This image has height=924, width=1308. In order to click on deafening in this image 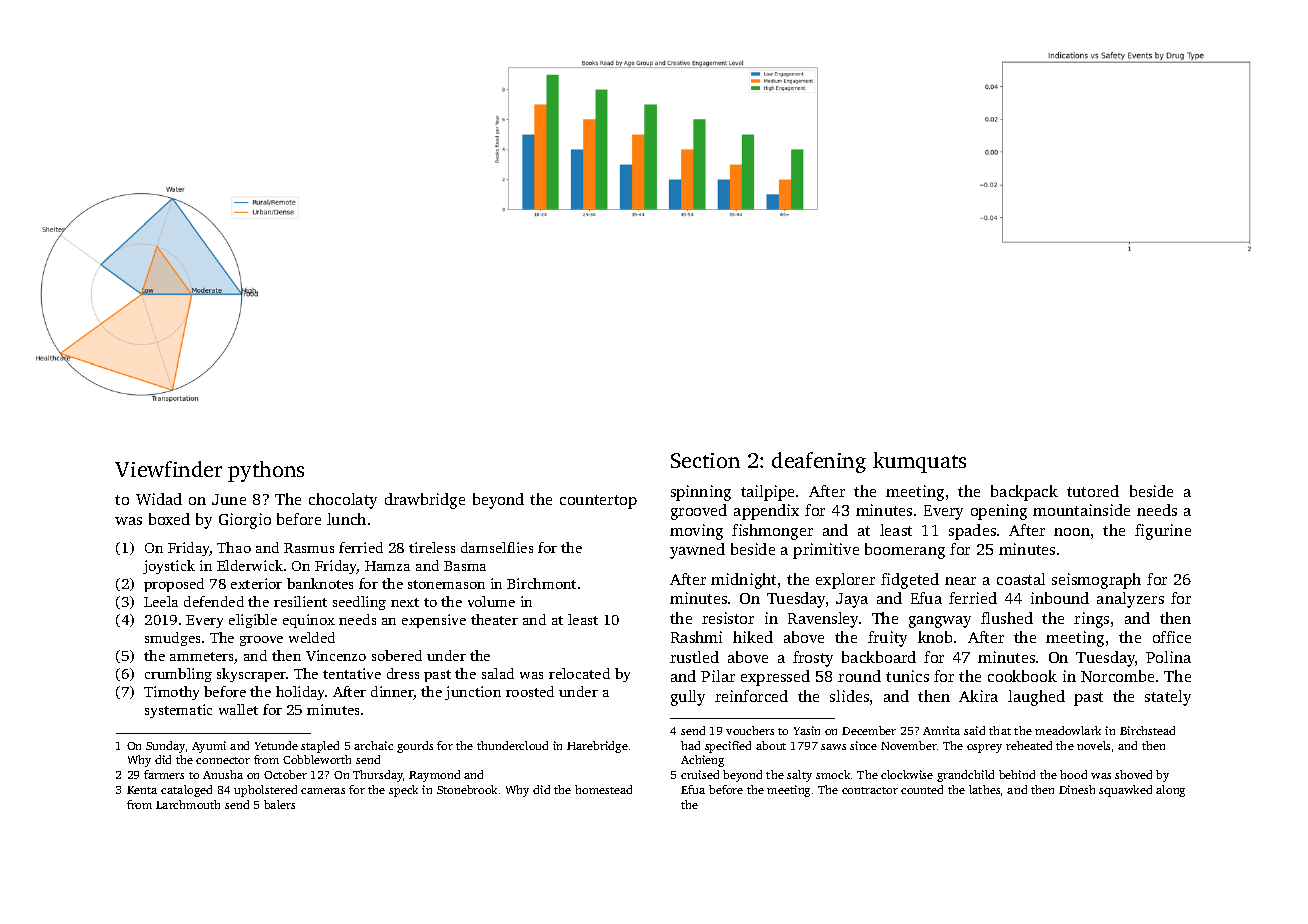, I will do `click(819, 462)`.
